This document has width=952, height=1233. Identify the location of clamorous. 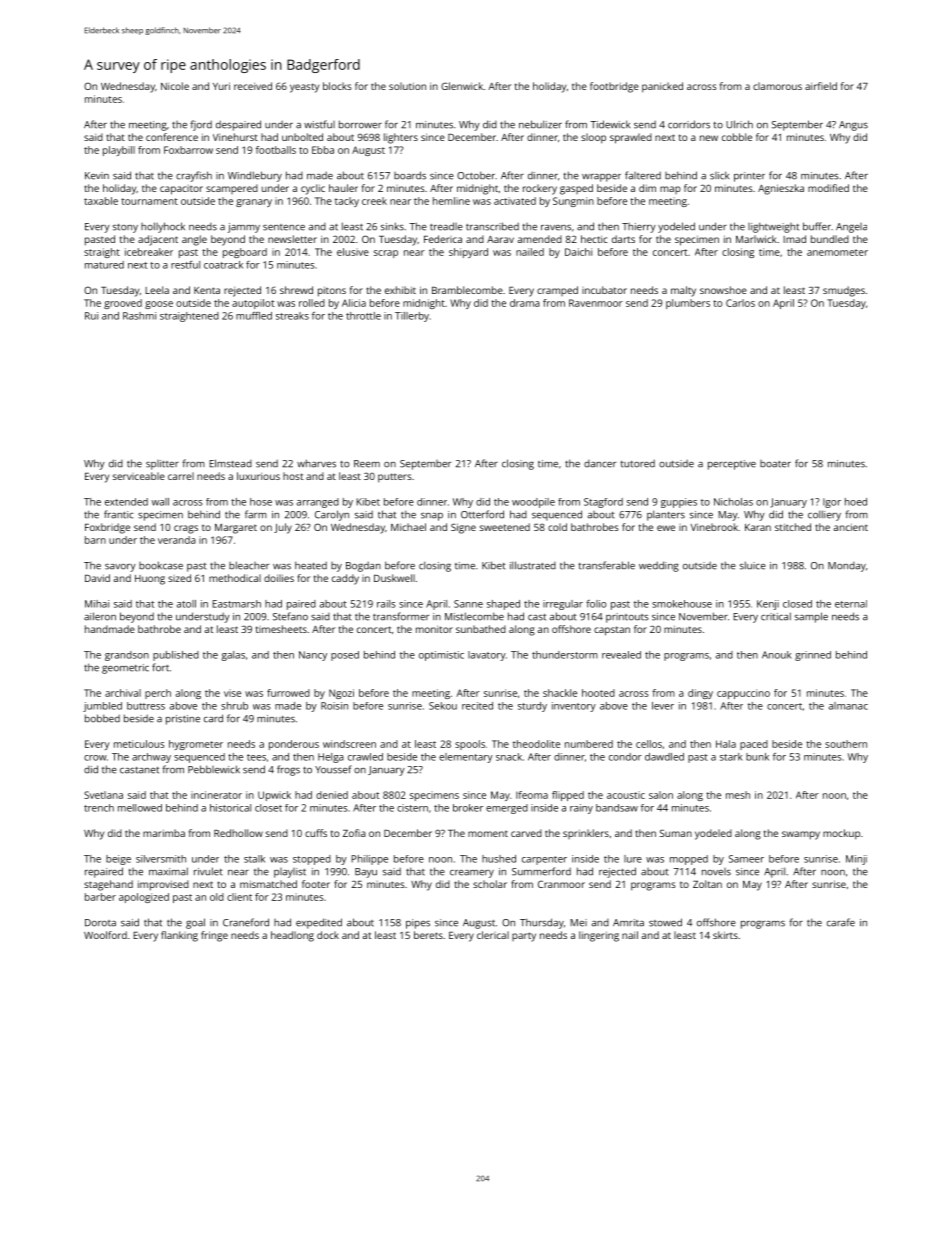
(777, 86).
